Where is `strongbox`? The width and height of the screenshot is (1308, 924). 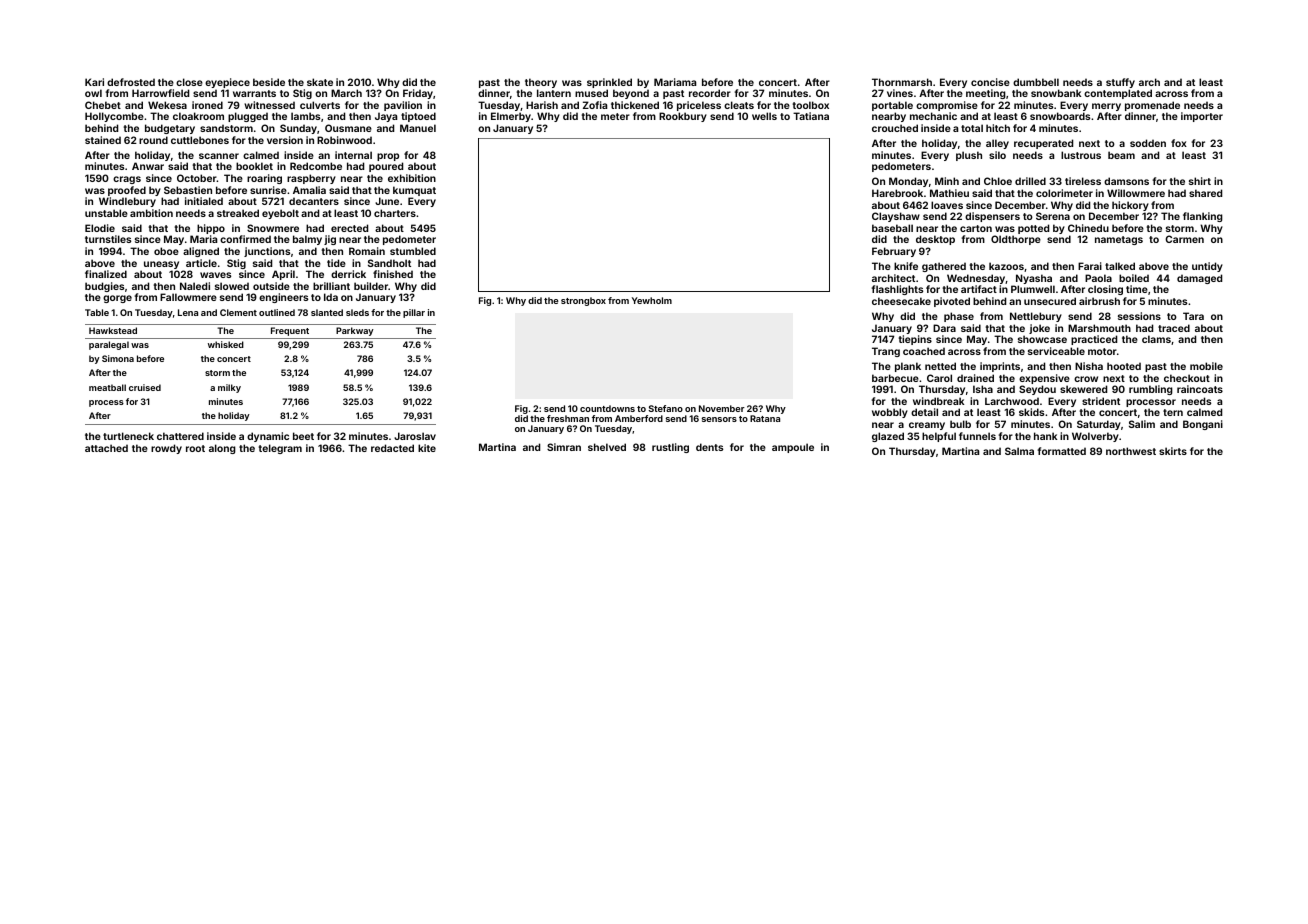 strongbox is located at coordinates (583, 301).
